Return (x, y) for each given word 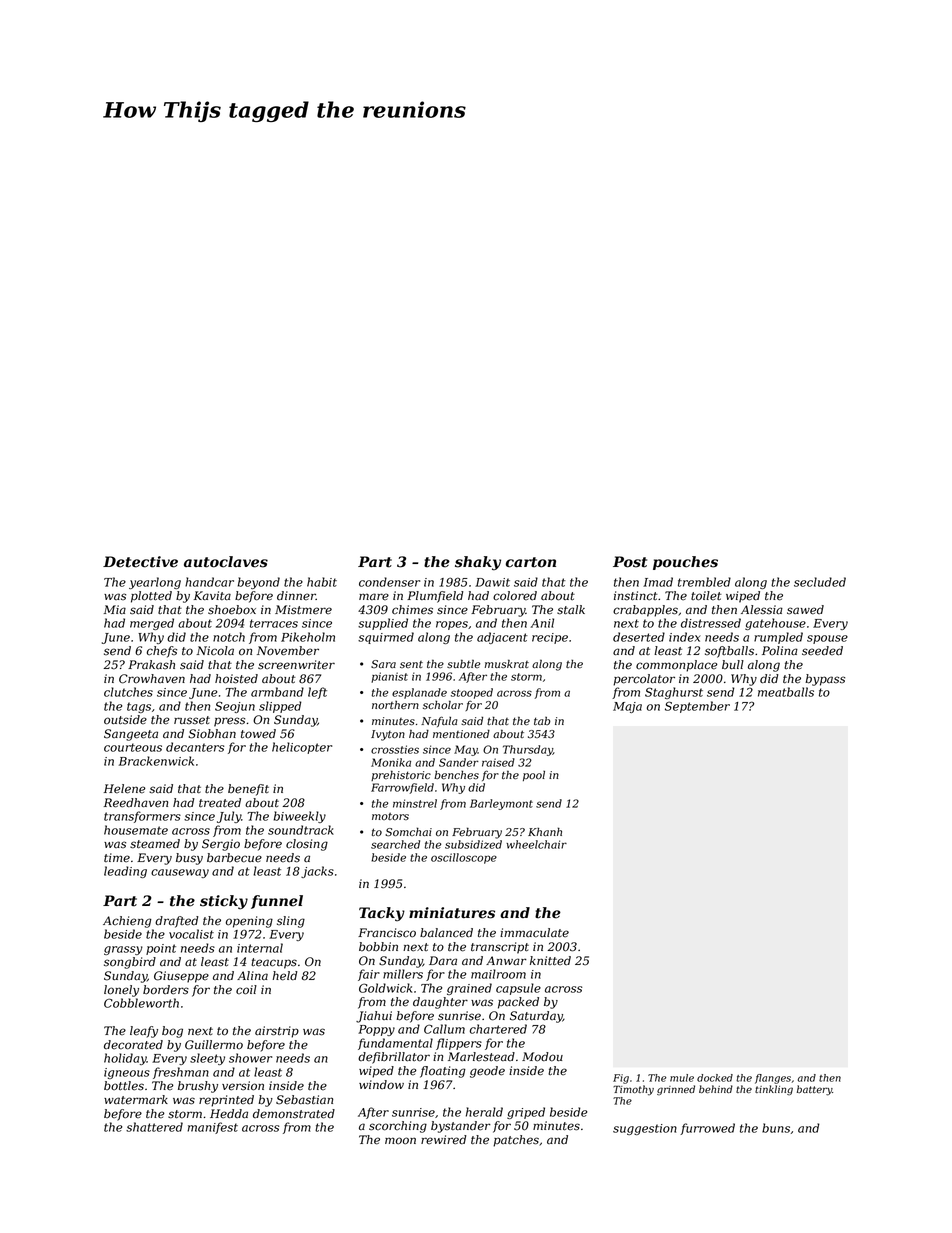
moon (400, 1141)
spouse (827, 639)
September (697, 707)
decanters (195, 747)
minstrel (415, 803)
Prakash (151, 665)
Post (630, 562)
